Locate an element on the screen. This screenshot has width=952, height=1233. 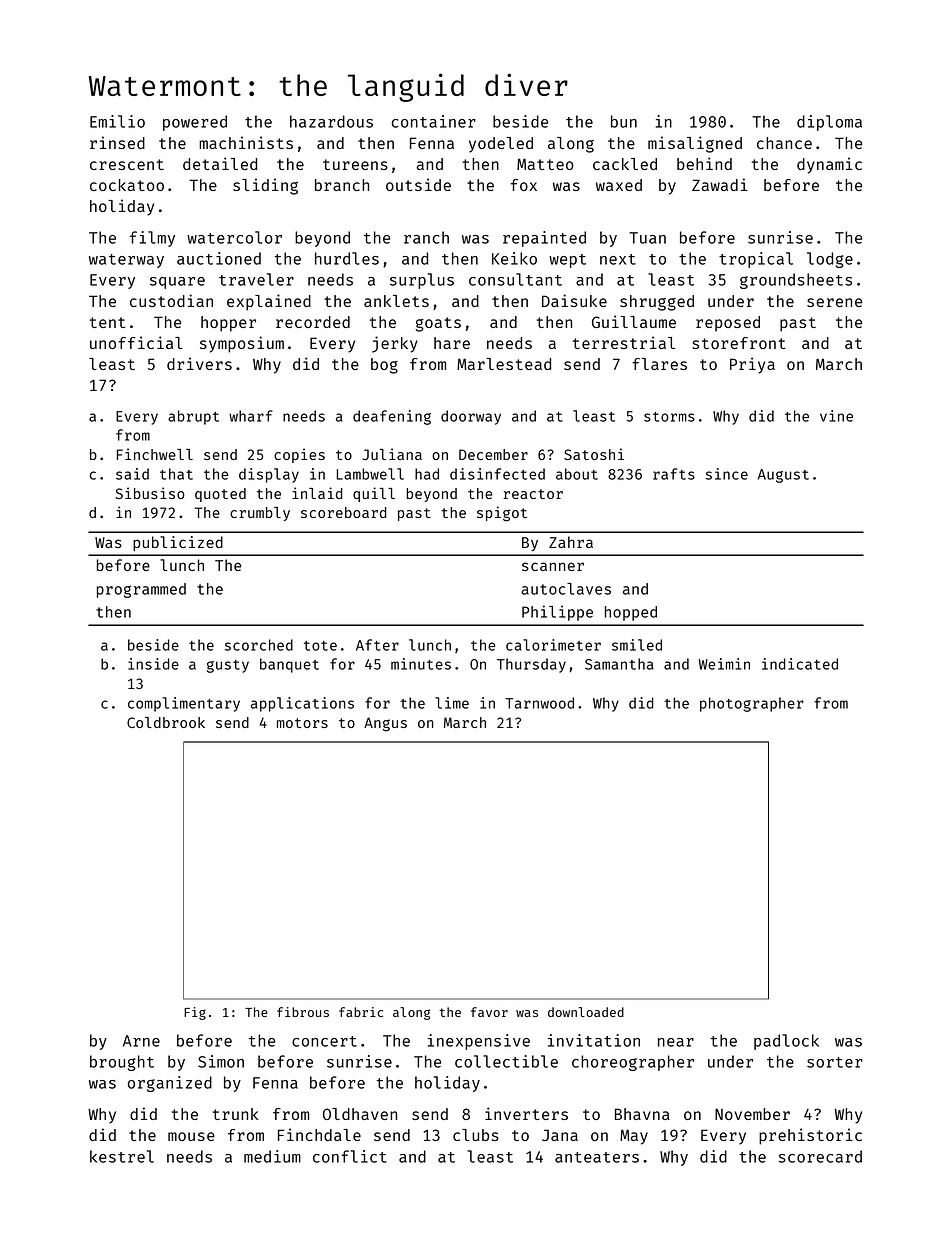
watercolor is located at coordinates (234, 237).
